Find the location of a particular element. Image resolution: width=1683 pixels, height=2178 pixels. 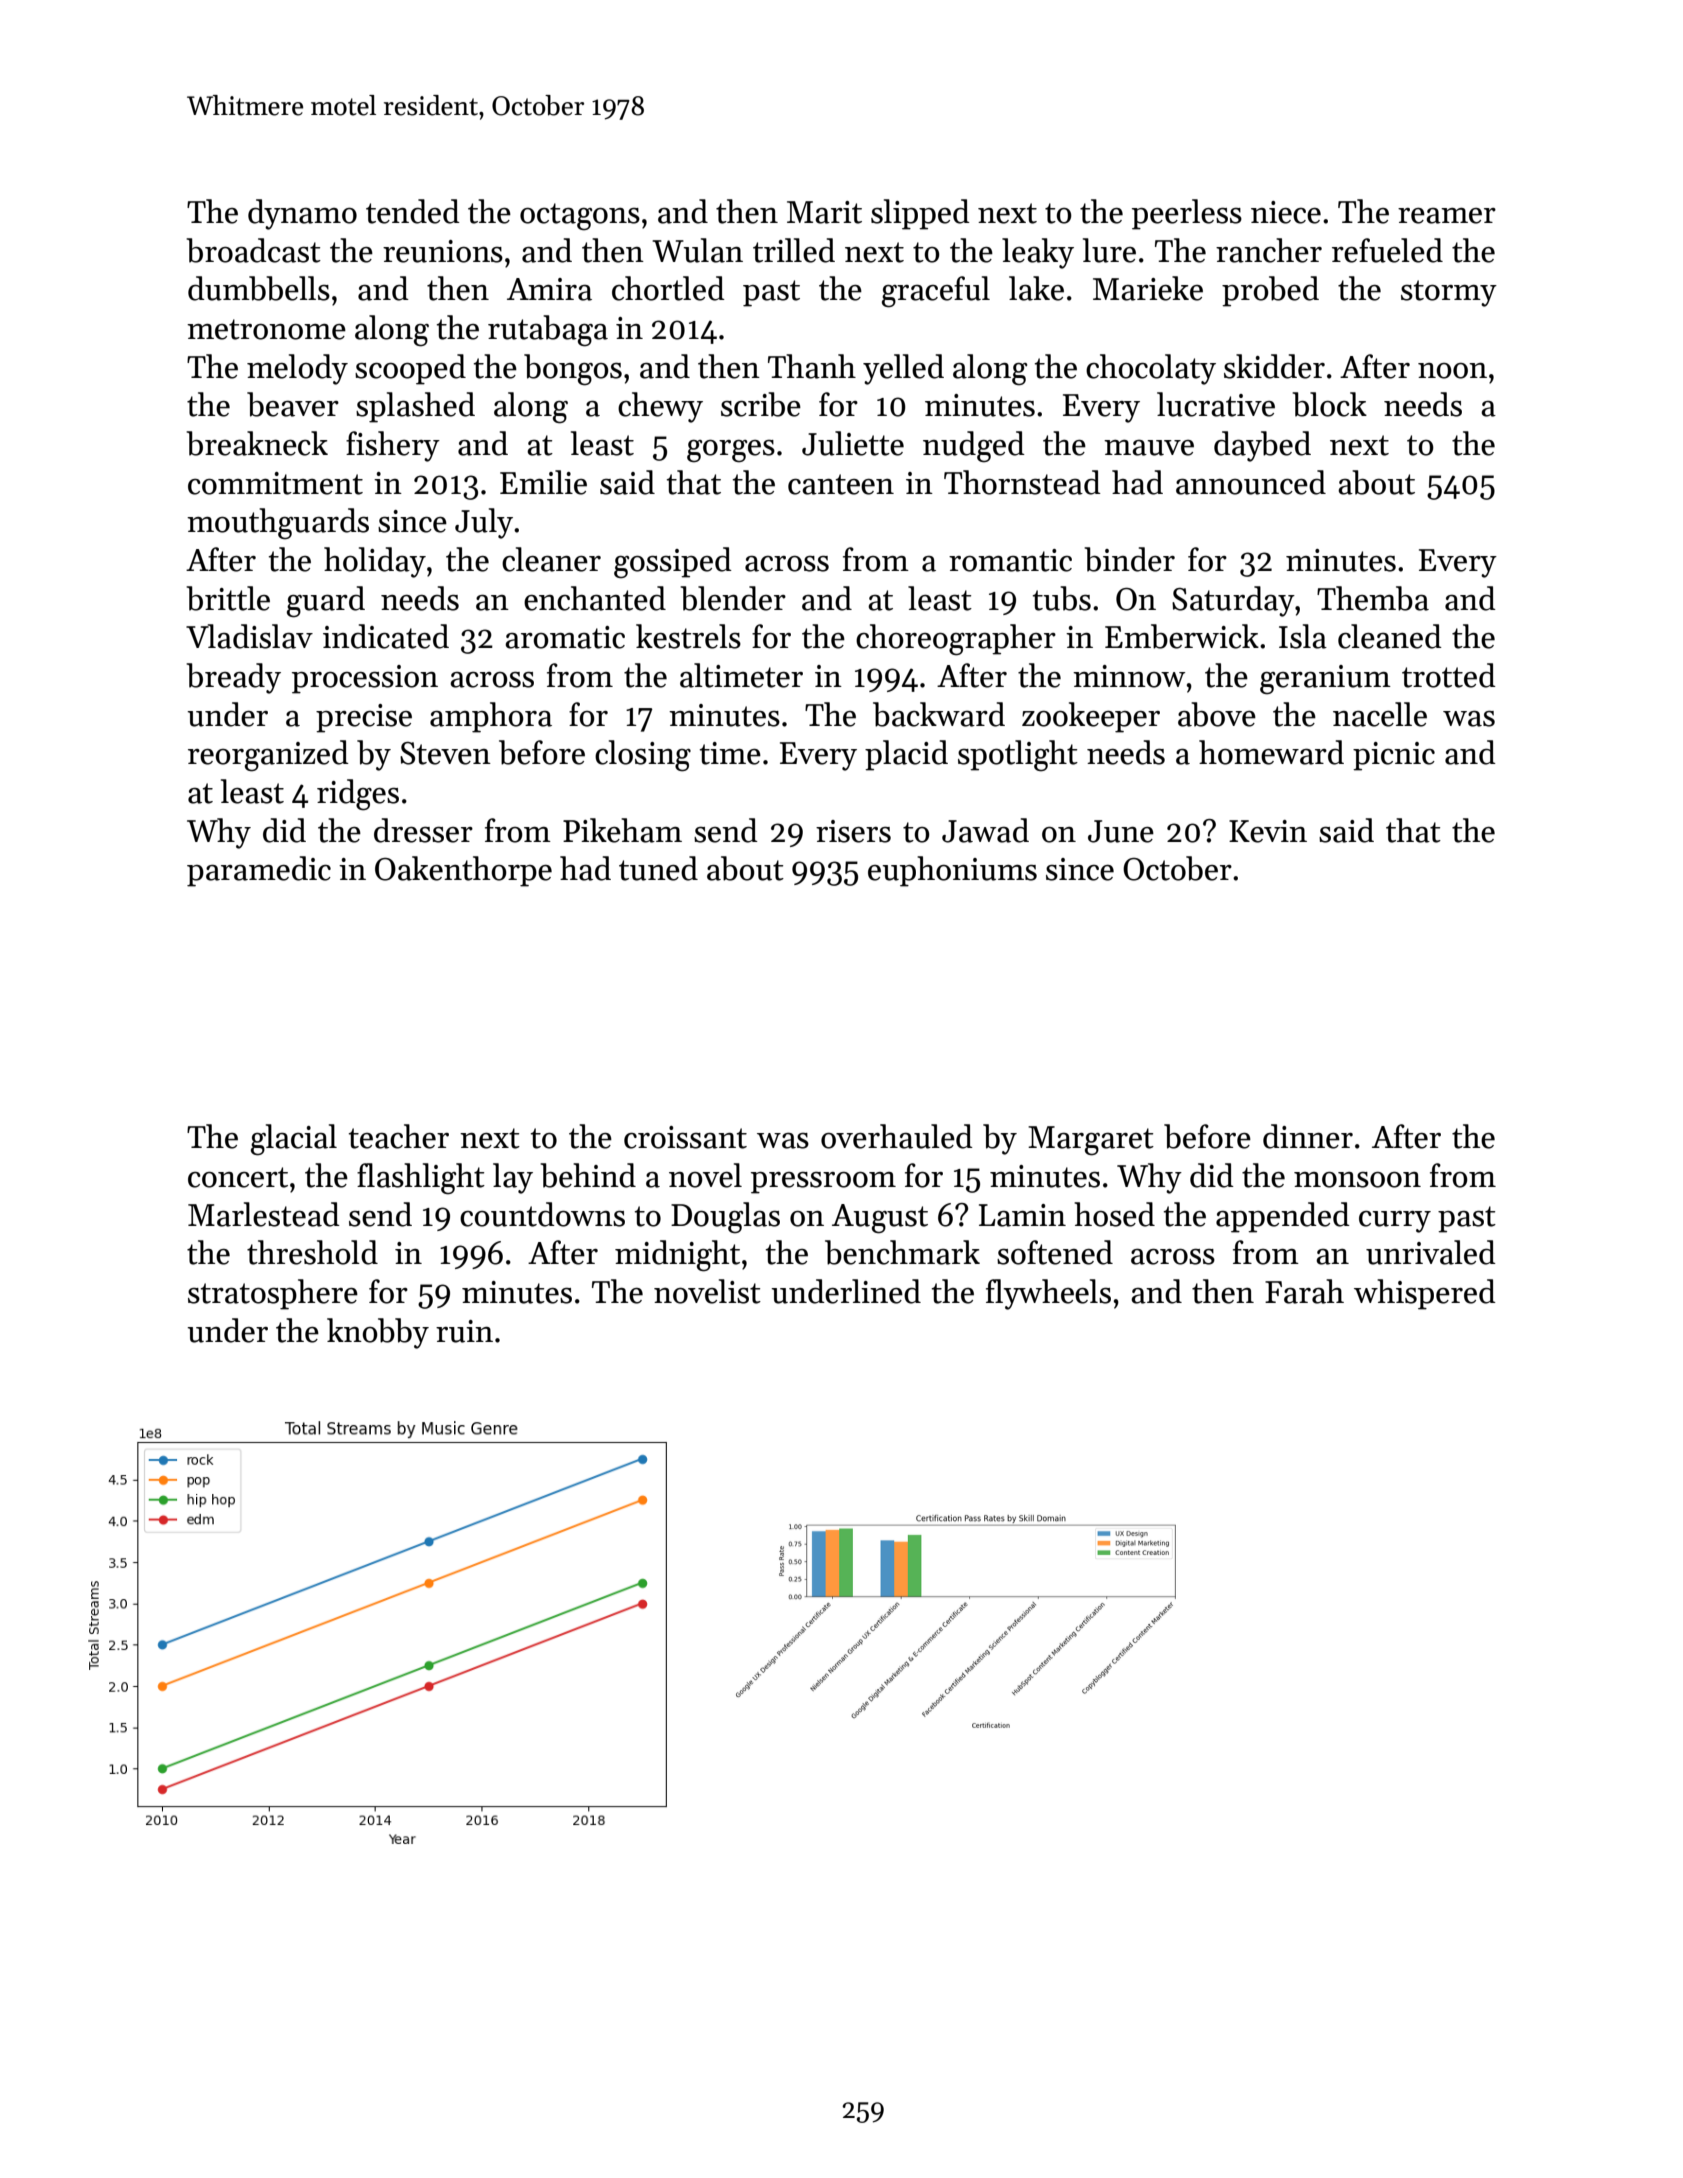

glacial is located at coordinates (294, 1140).
